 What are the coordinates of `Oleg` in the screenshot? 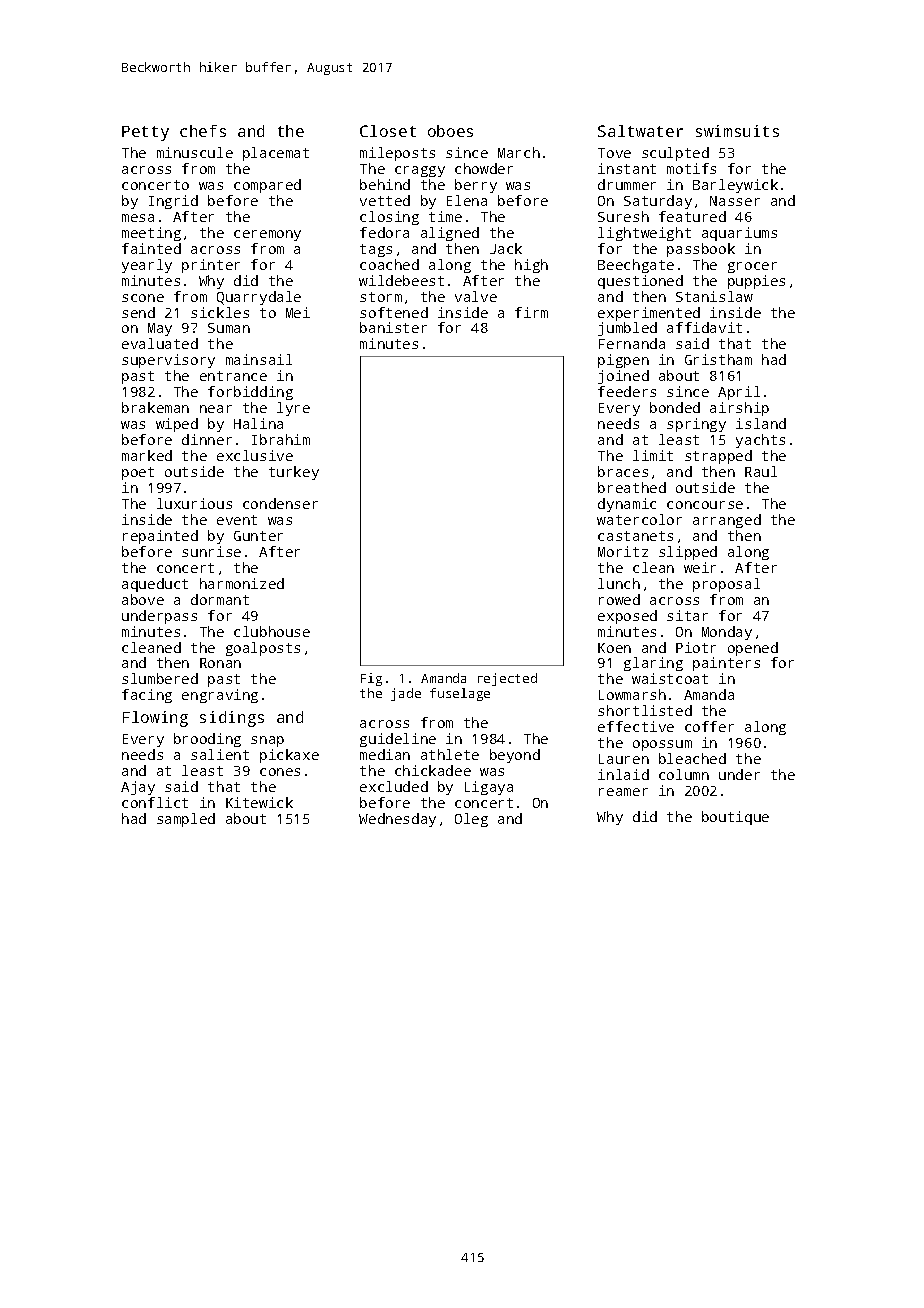 It's located at (471, 820).
